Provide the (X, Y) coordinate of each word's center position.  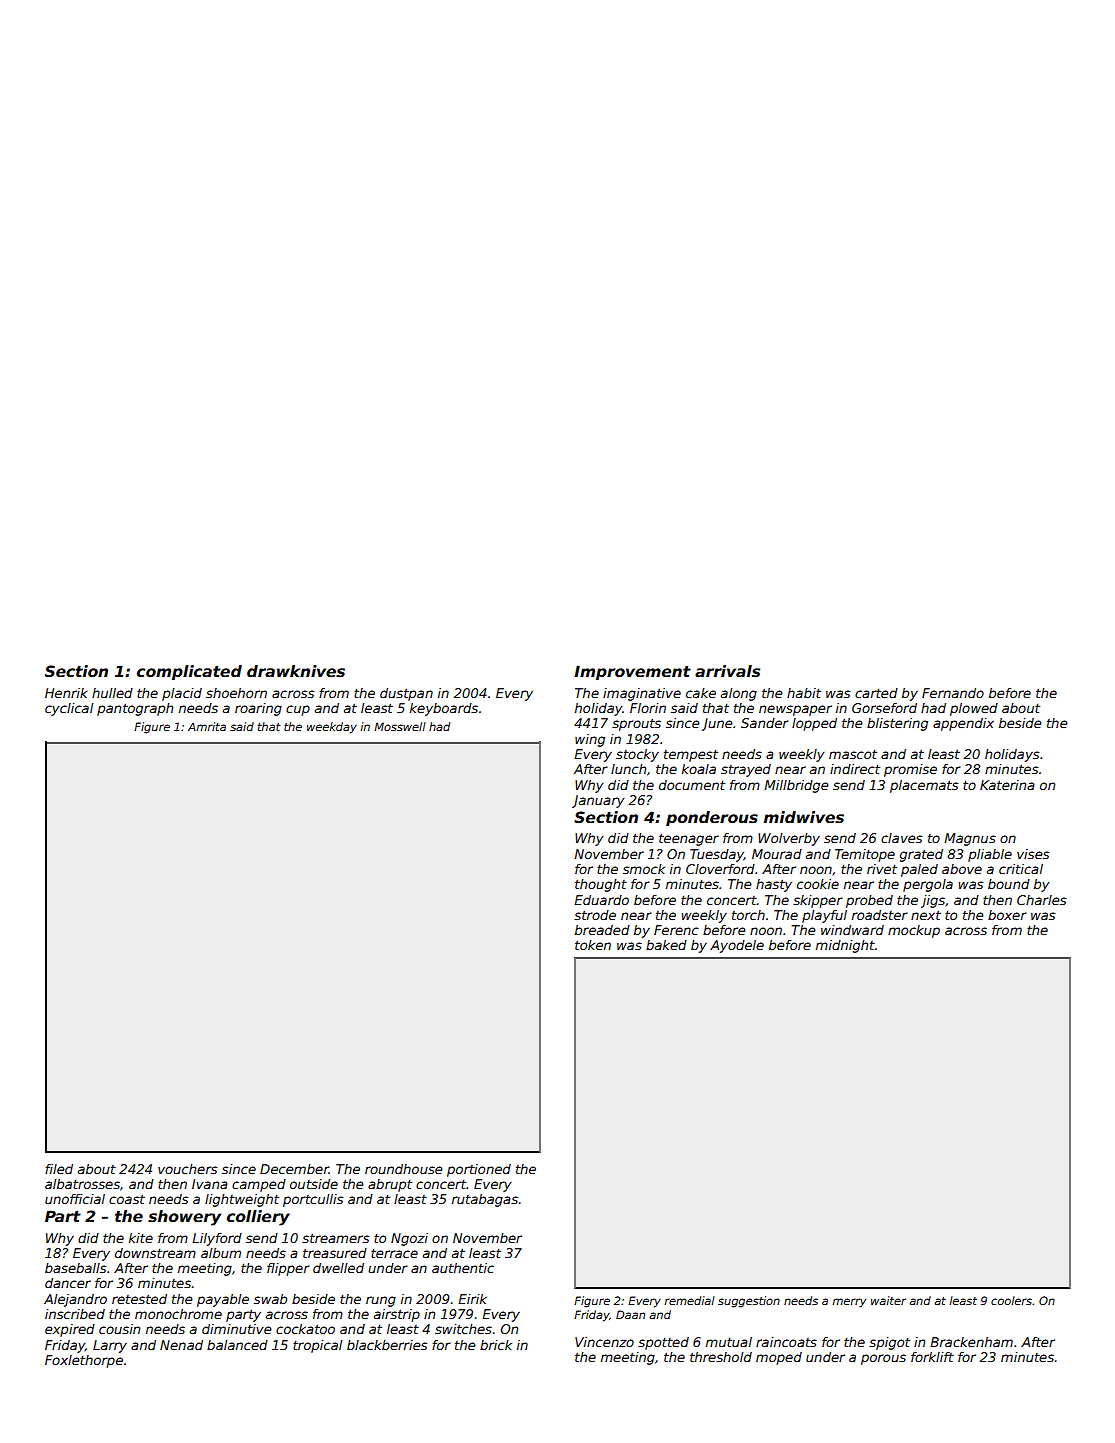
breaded (602, 930)
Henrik (66, 693)
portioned (479, 1170)
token (593, 945)
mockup (914, 931)
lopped (814, 724)
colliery (258, 1218)
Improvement (632, 672)
